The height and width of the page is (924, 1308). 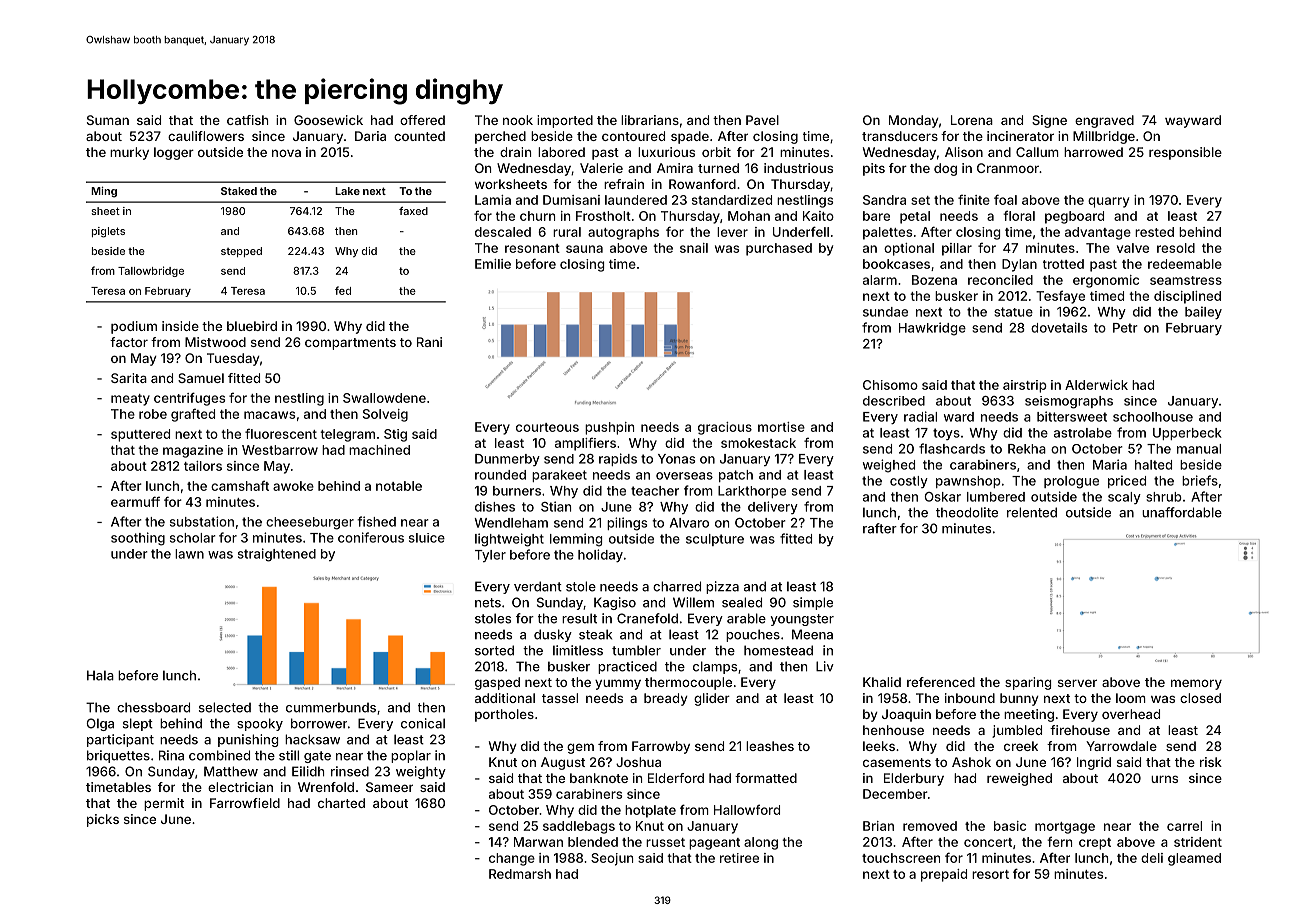 What do you see at coordinates (874, 169) in the page?
I see `pits` at bounding box center [874, 169].
